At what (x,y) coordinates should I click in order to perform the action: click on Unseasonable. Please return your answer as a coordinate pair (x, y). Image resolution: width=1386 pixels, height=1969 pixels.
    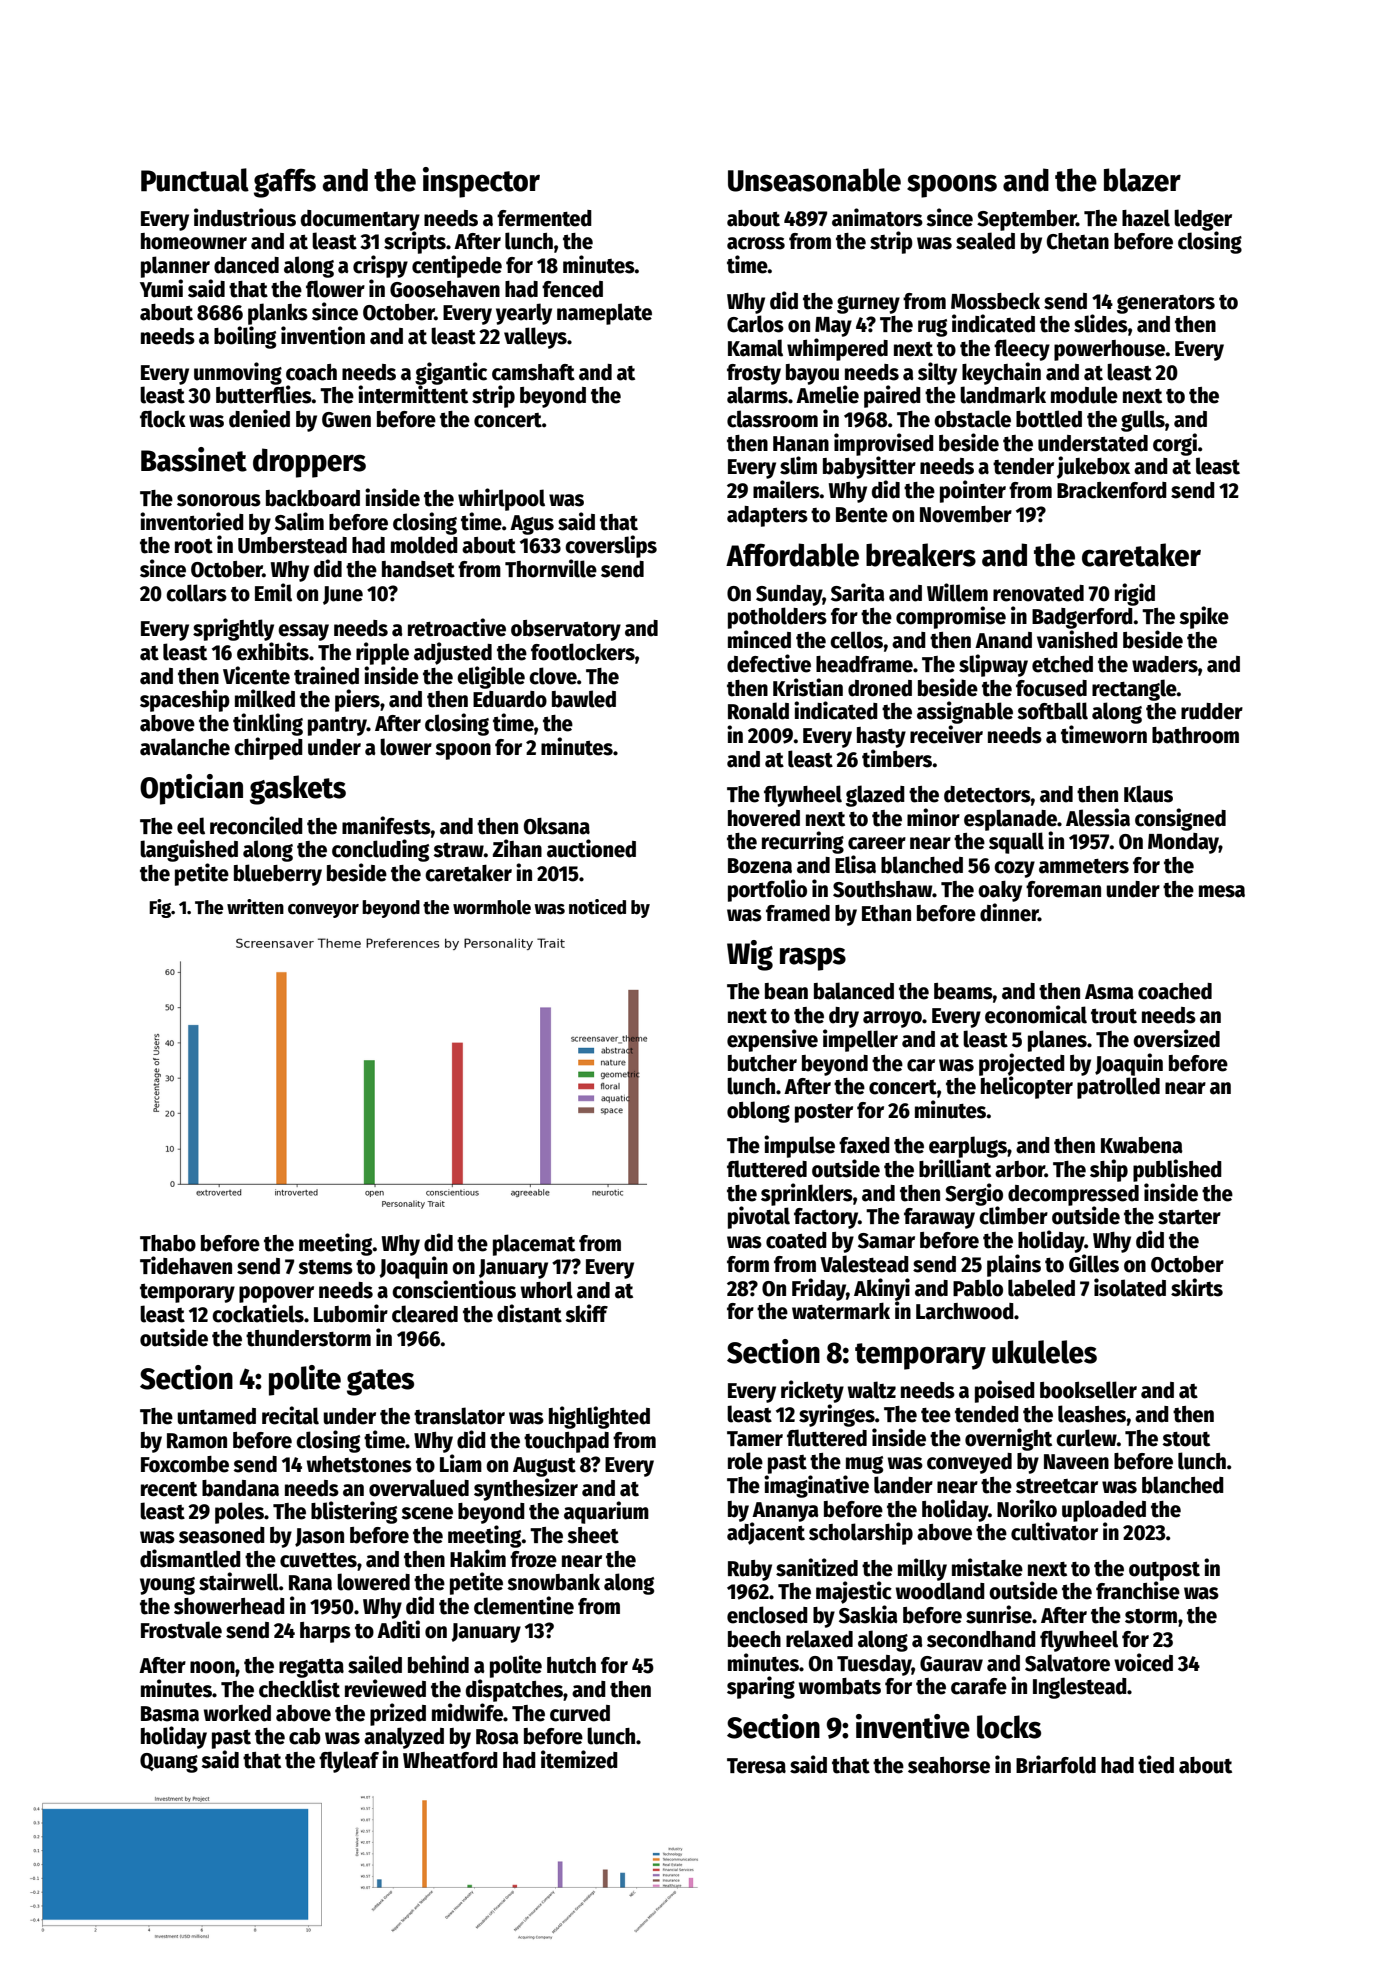
    Looking at the image, I should click on (814, 180).
